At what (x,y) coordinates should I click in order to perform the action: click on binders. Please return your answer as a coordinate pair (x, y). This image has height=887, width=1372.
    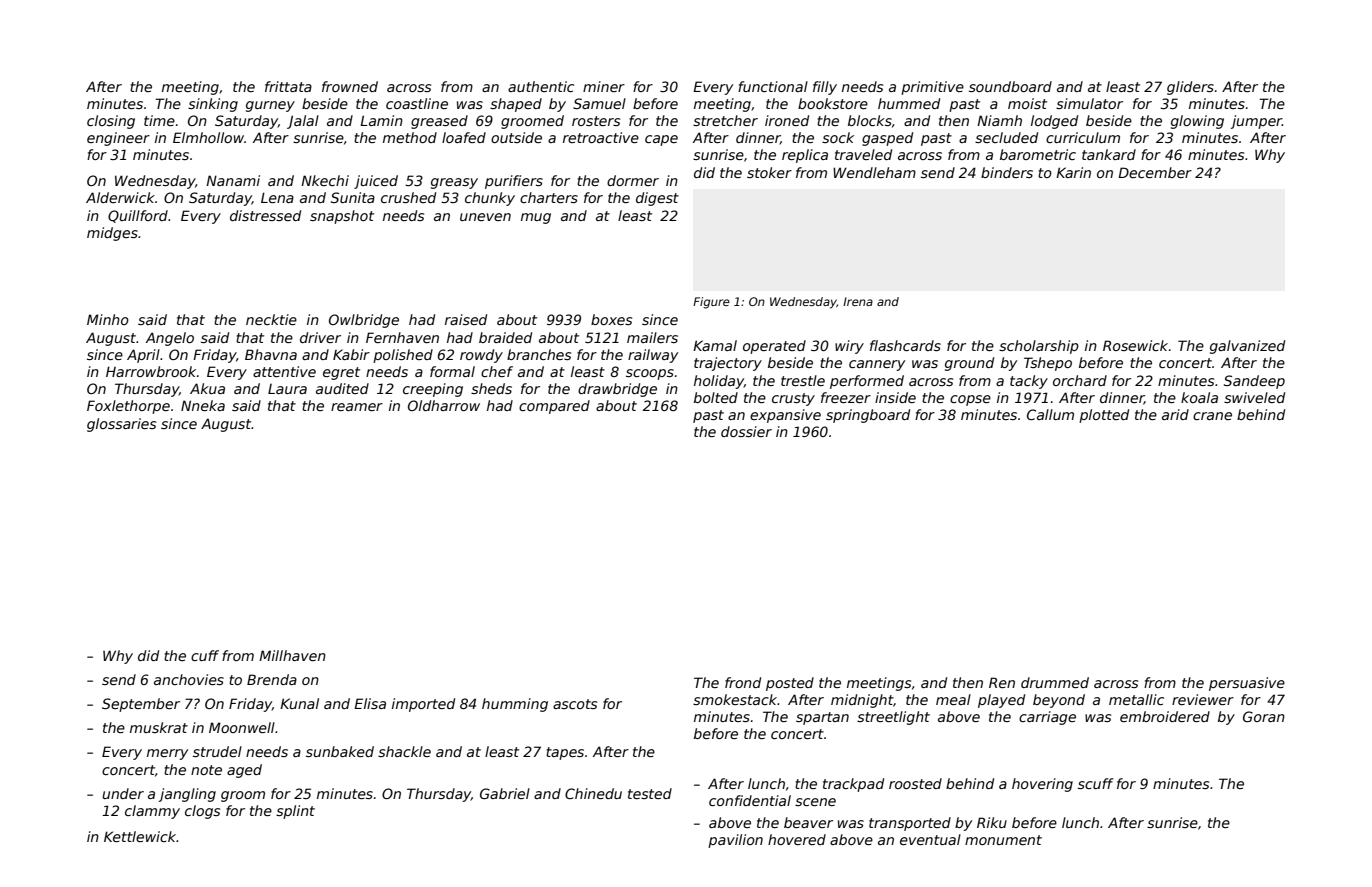
    Looking at the image, I should click on (1007, 172).
